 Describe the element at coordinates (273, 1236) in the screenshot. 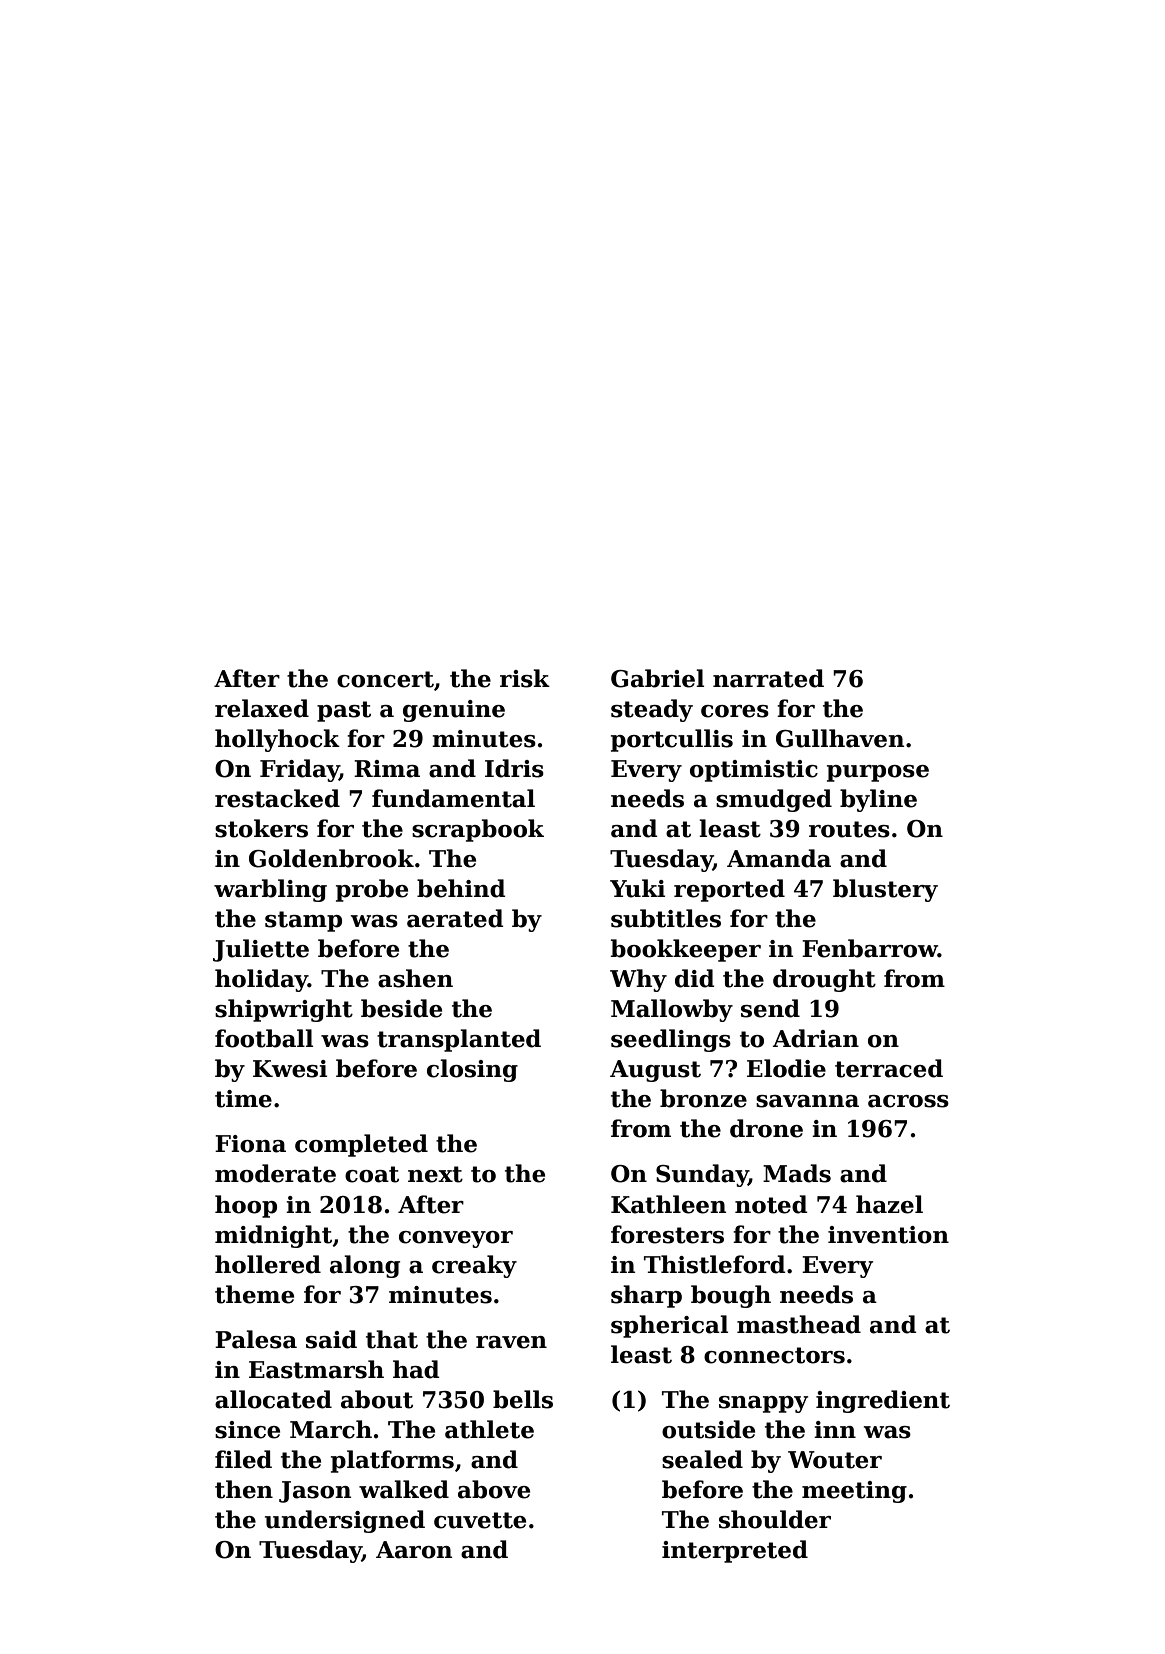

I see `midnight` at that location.
